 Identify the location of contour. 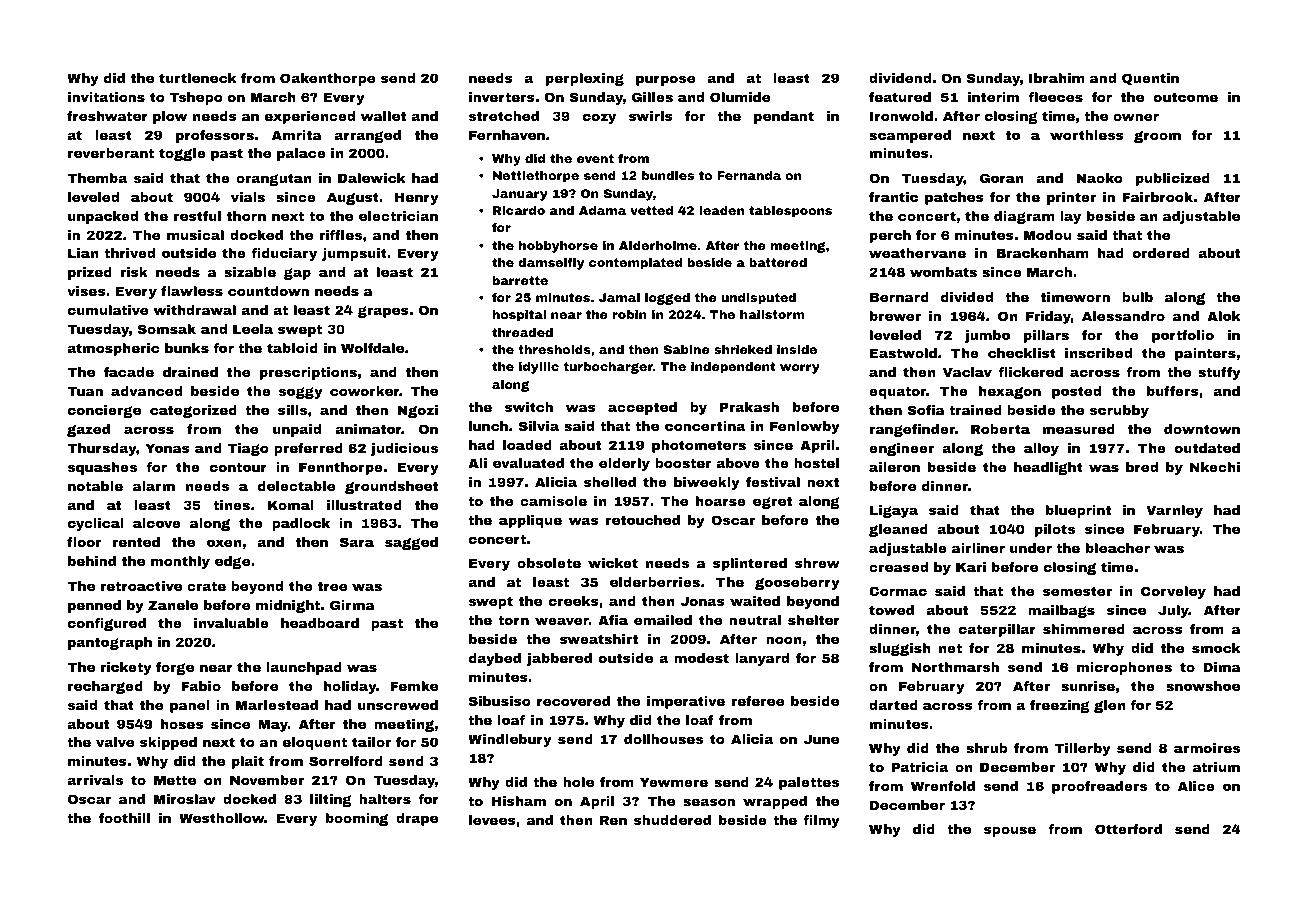
(238, 467).
